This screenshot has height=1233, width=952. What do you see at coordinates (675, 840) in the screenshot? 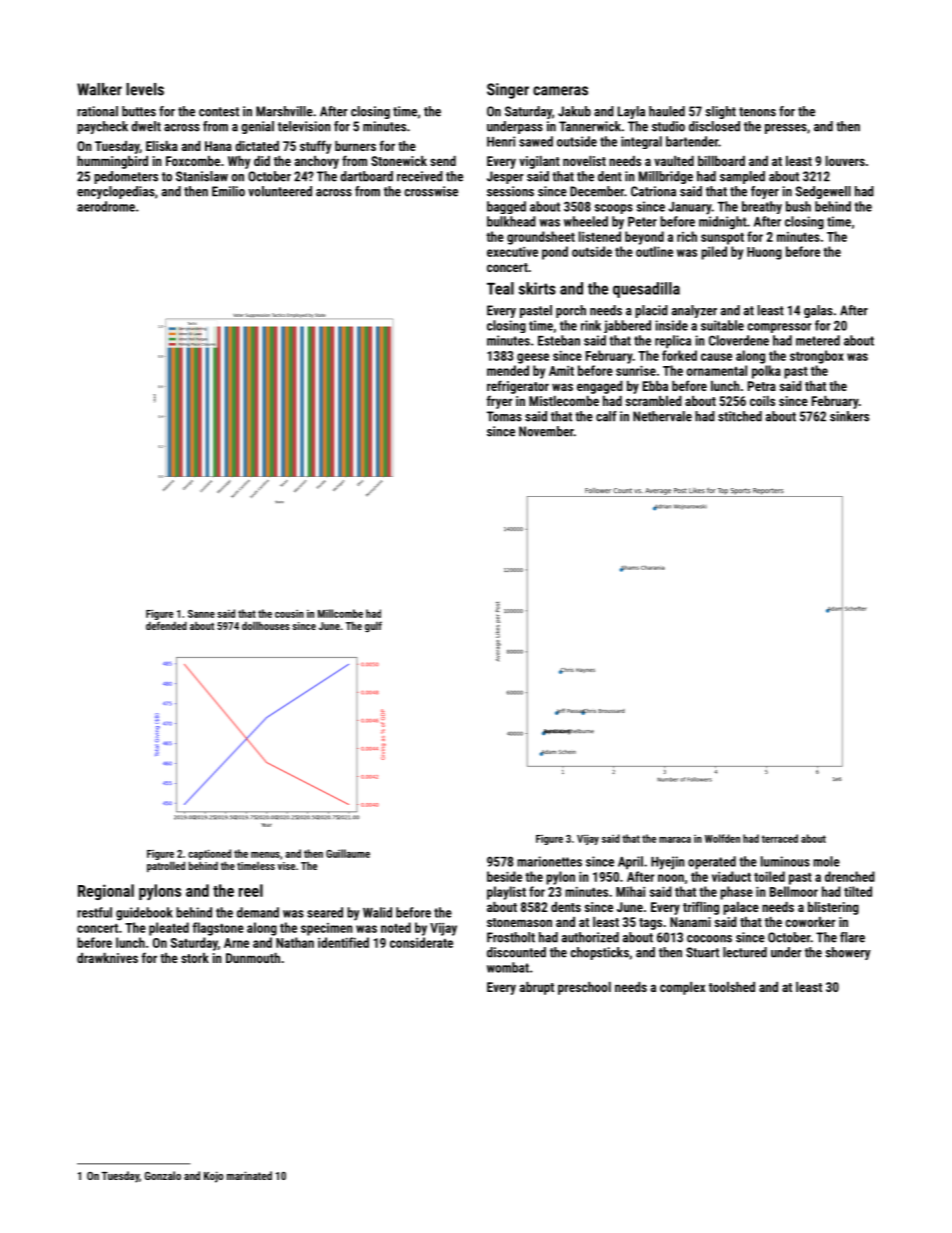
I see `maraca` at bounding box center [675, 840].
